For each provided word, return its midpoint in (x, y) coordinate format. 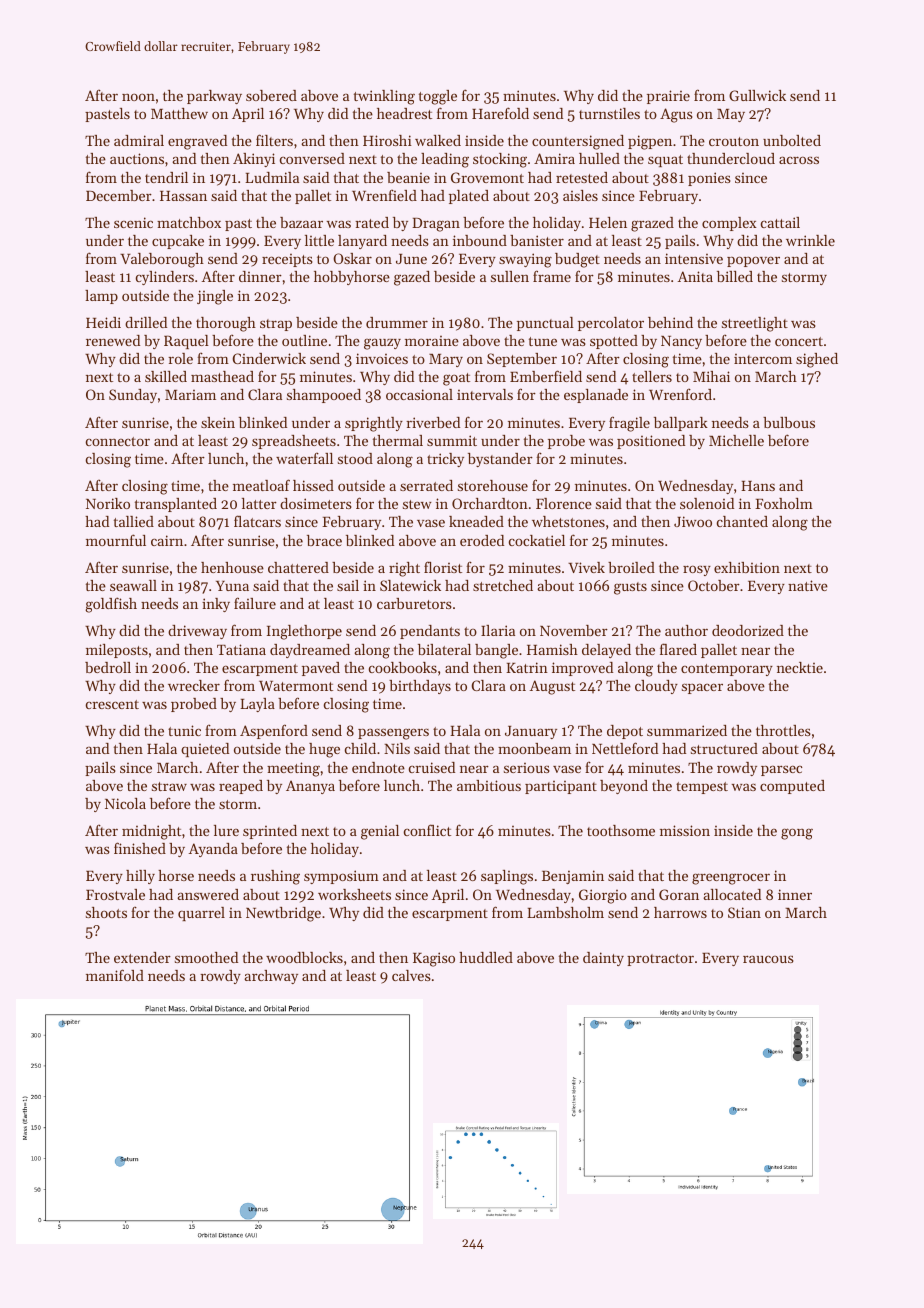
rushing (275, 877)
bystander (500, 460)
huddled (486, 957)
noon (138, 97)
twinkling (384, 97)
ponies (709, 179)
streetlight (755, 324)
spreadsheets (294, 442)
